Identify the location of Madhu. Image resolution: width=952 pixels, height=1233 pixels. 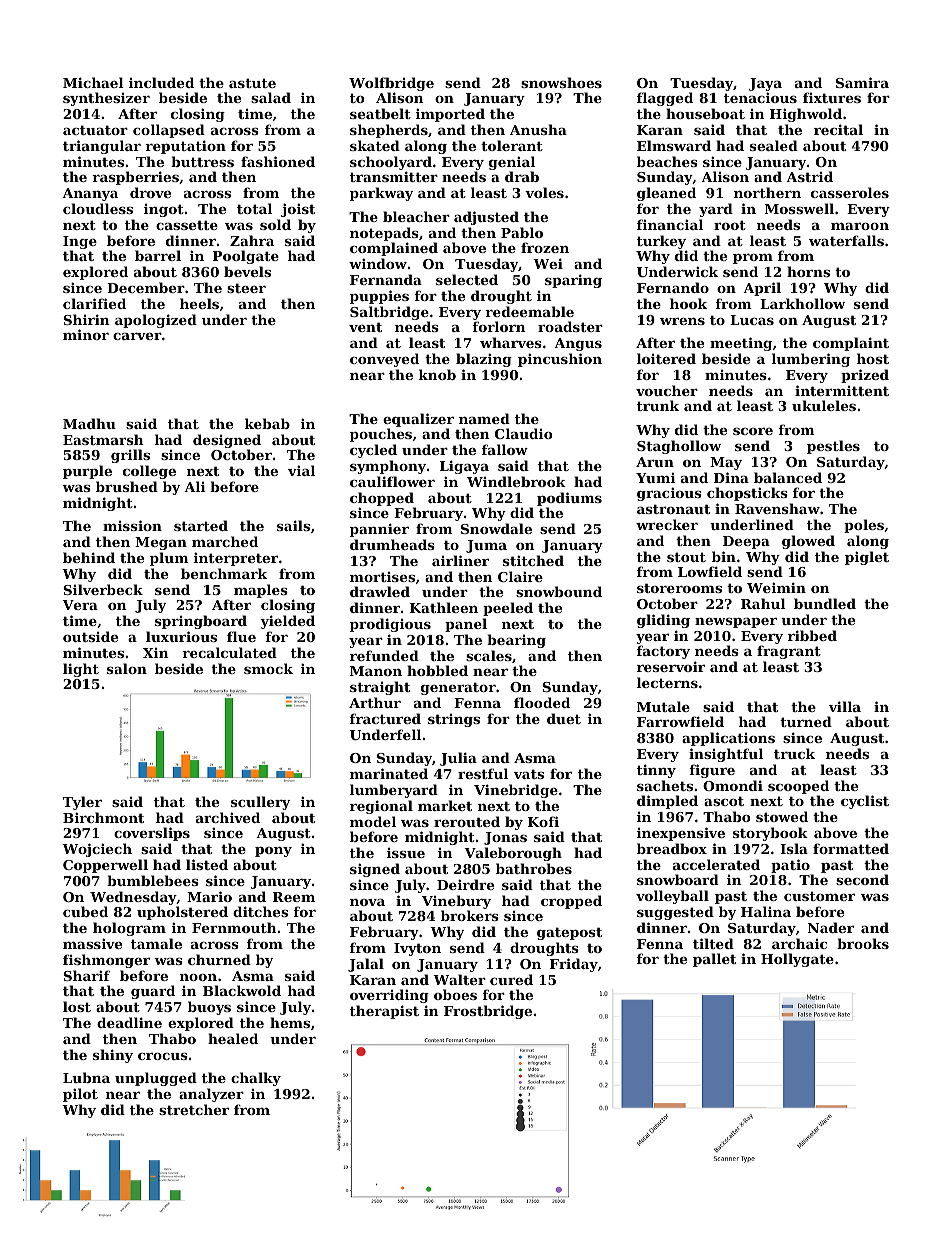
(89, 423).
